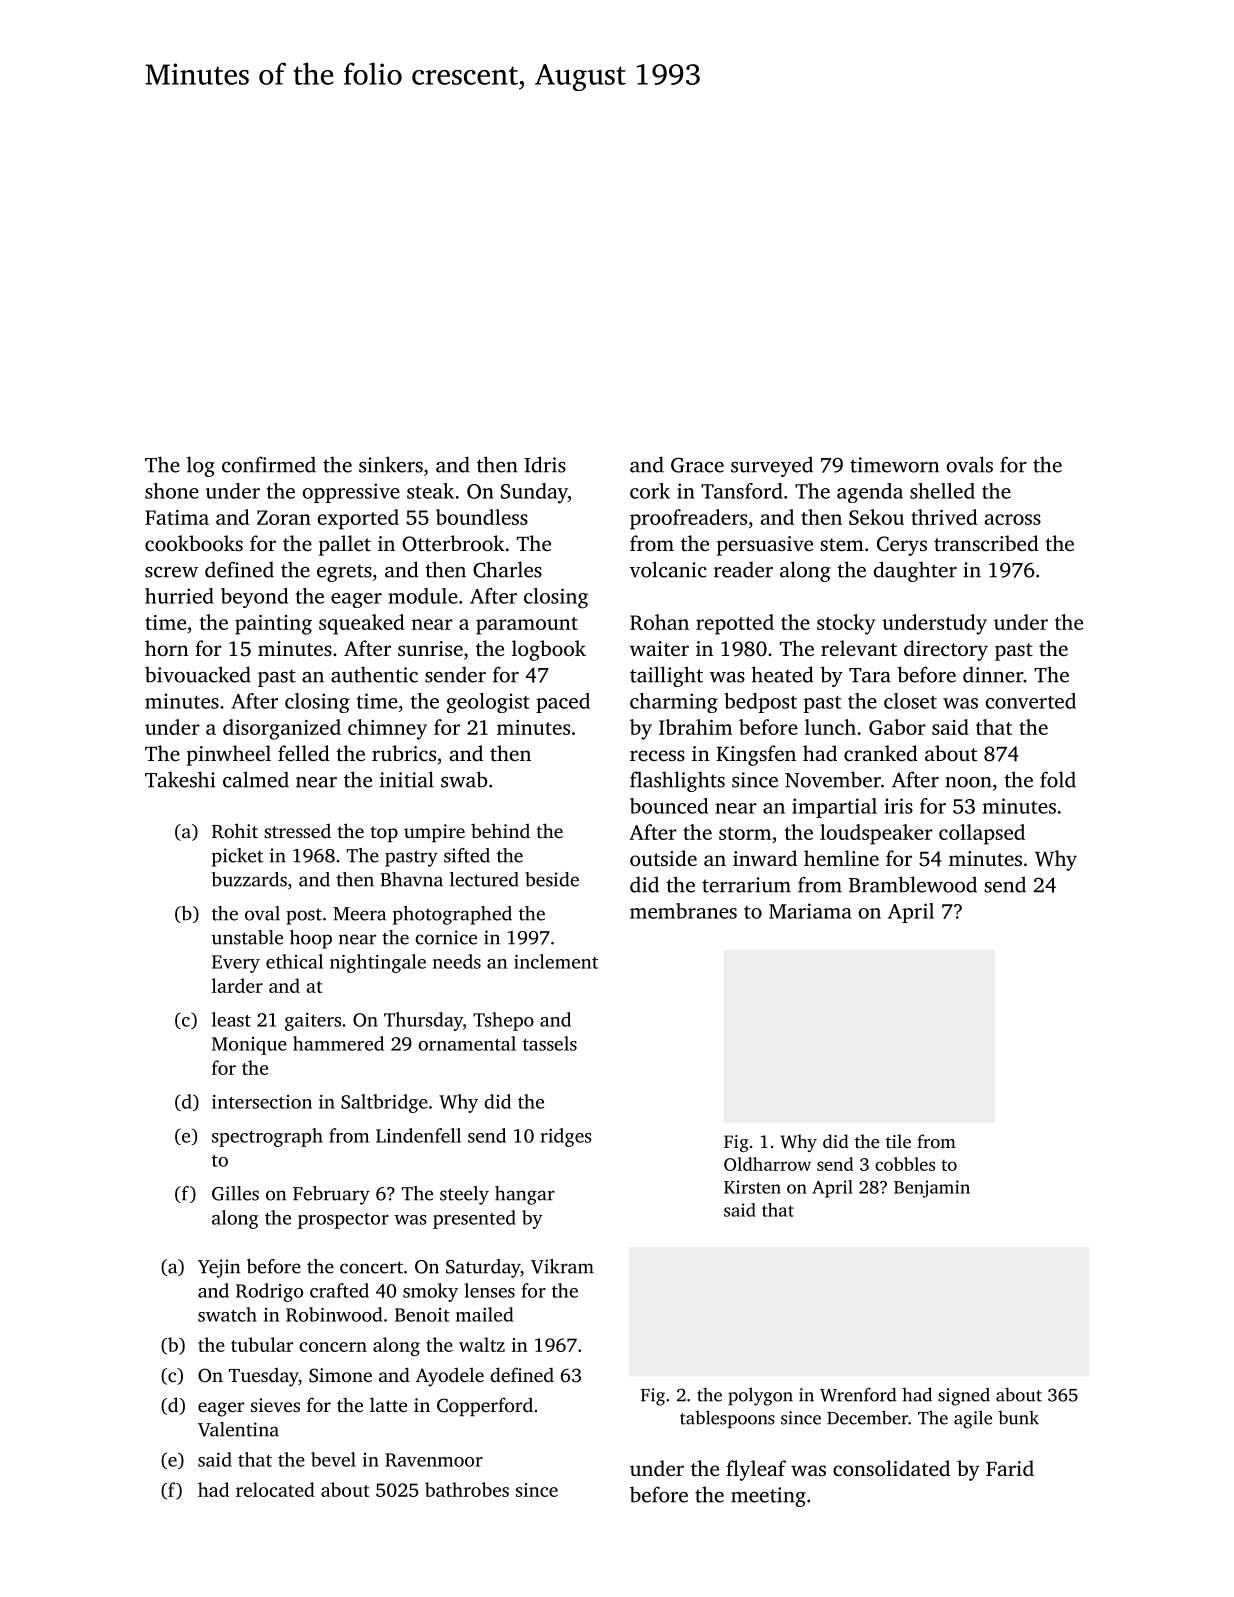 This screenshot has height=1597, width=1234. I want to click on Bramblewood, so click(913, 884).
